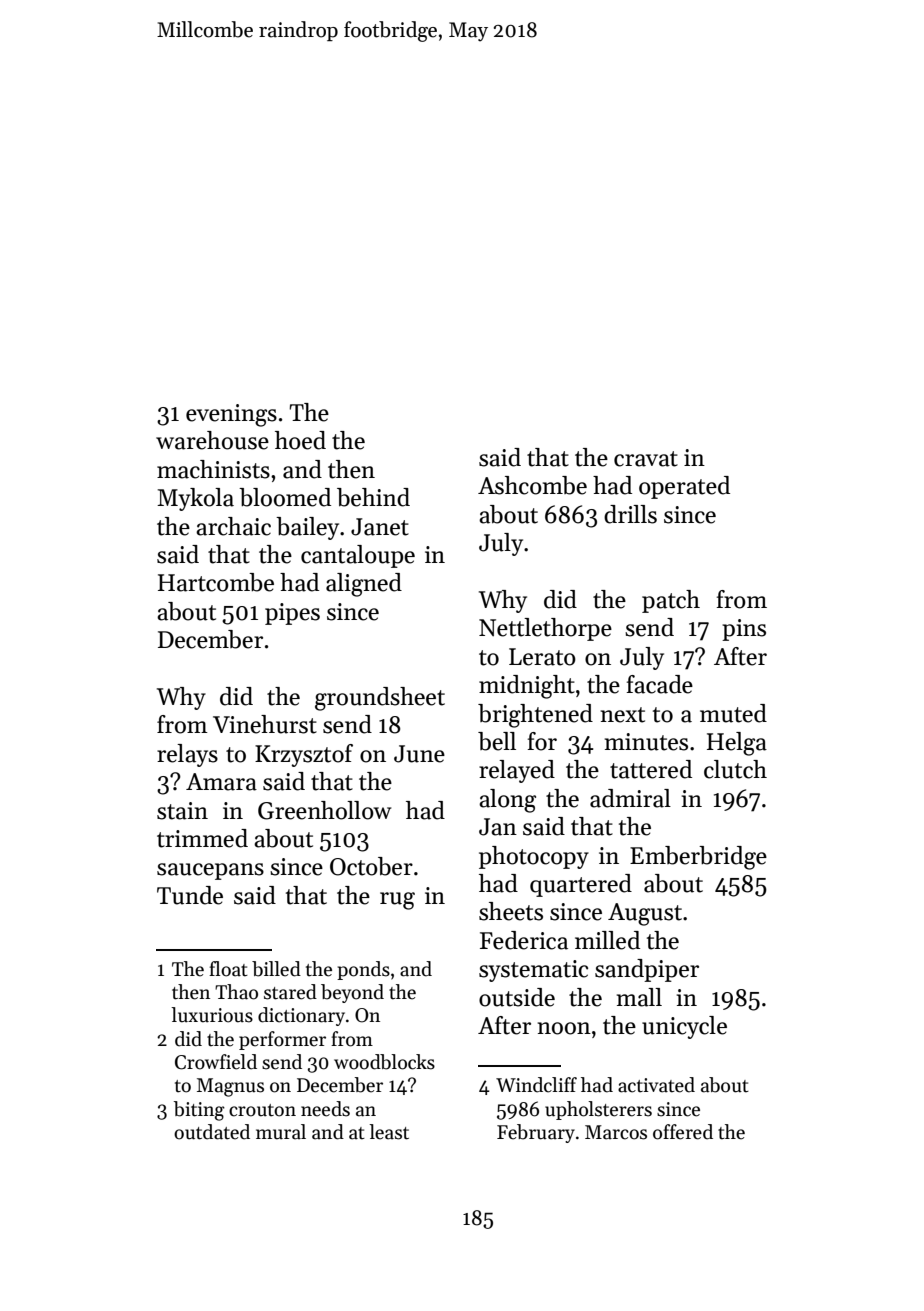  What do you see at coordinates (527, 687) in the page?
I see `midnight` at bounding box center [527, 687].
